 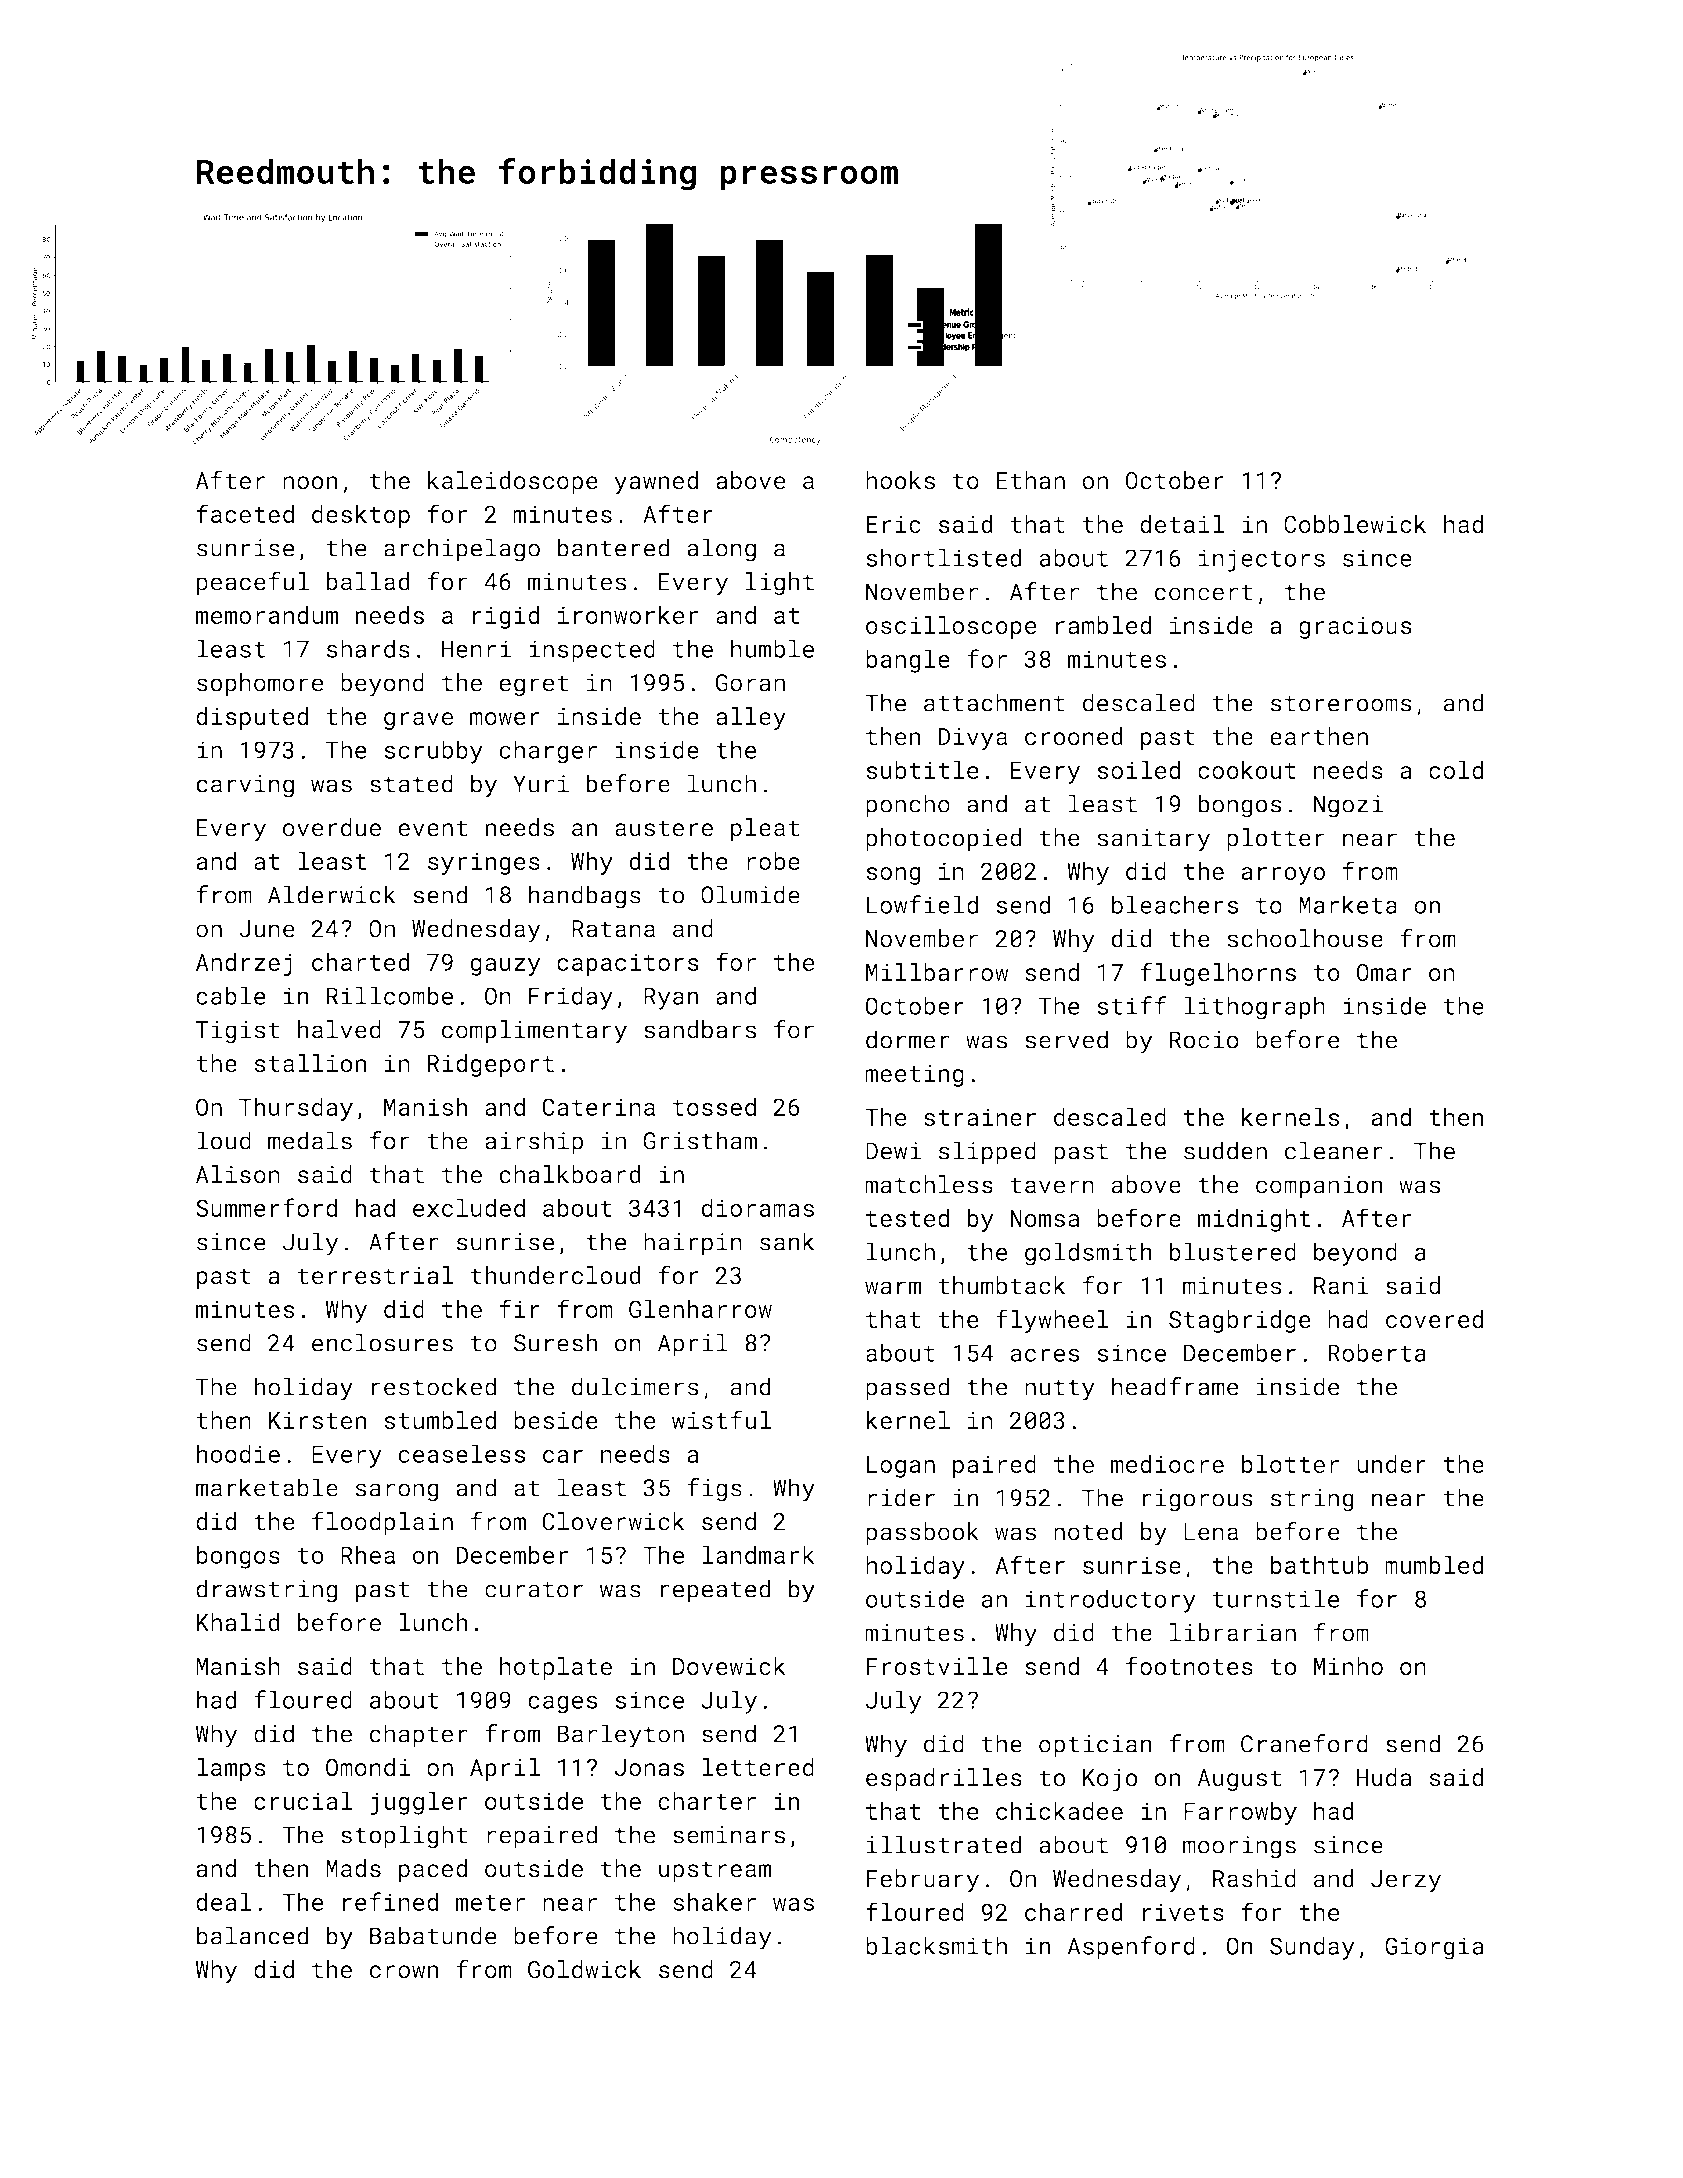 I want to click on soiled, so click(x=1138, y=770).
